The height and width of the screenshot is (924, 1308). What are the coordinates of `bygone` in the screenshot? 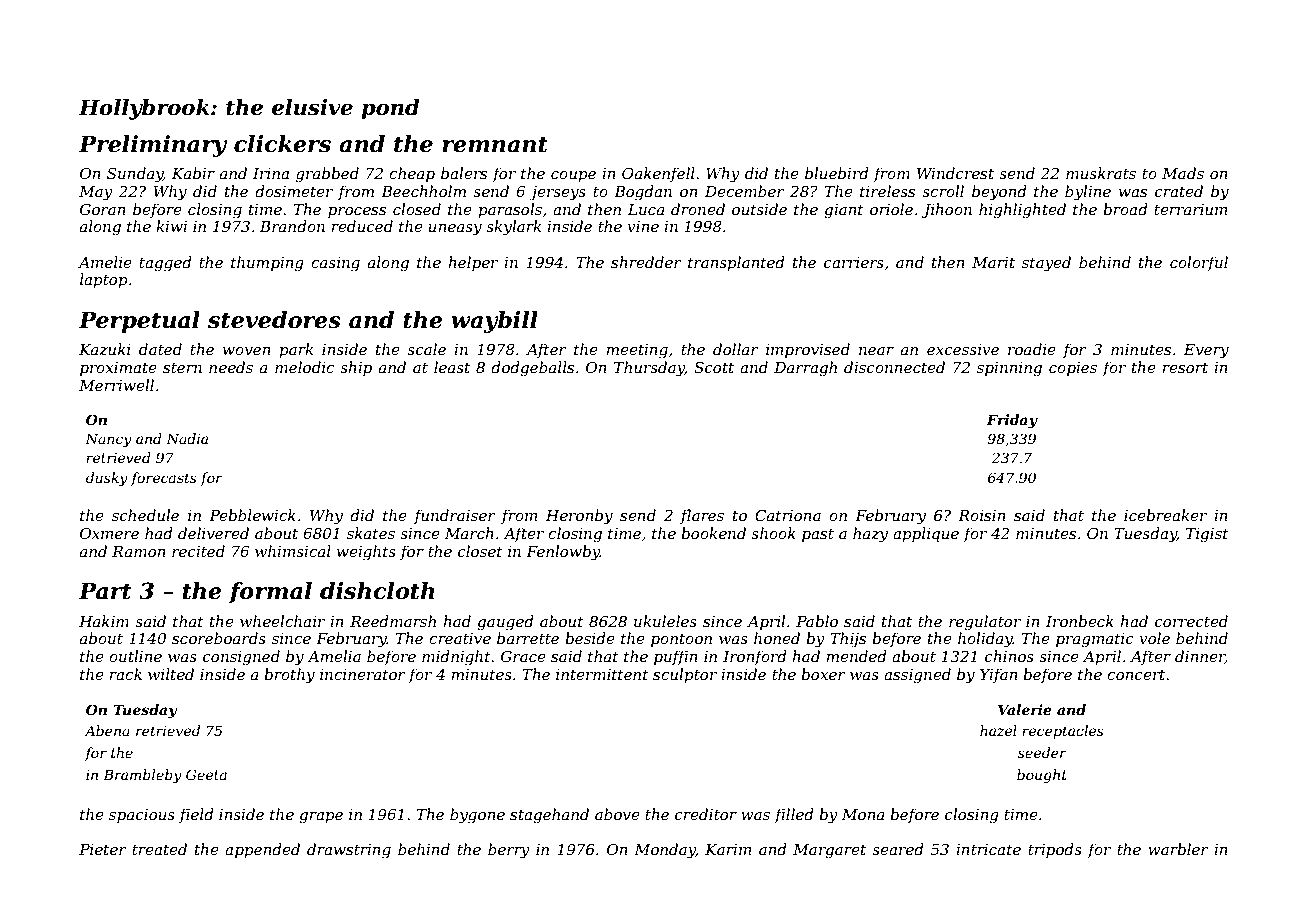 It's located at (477, 816).
